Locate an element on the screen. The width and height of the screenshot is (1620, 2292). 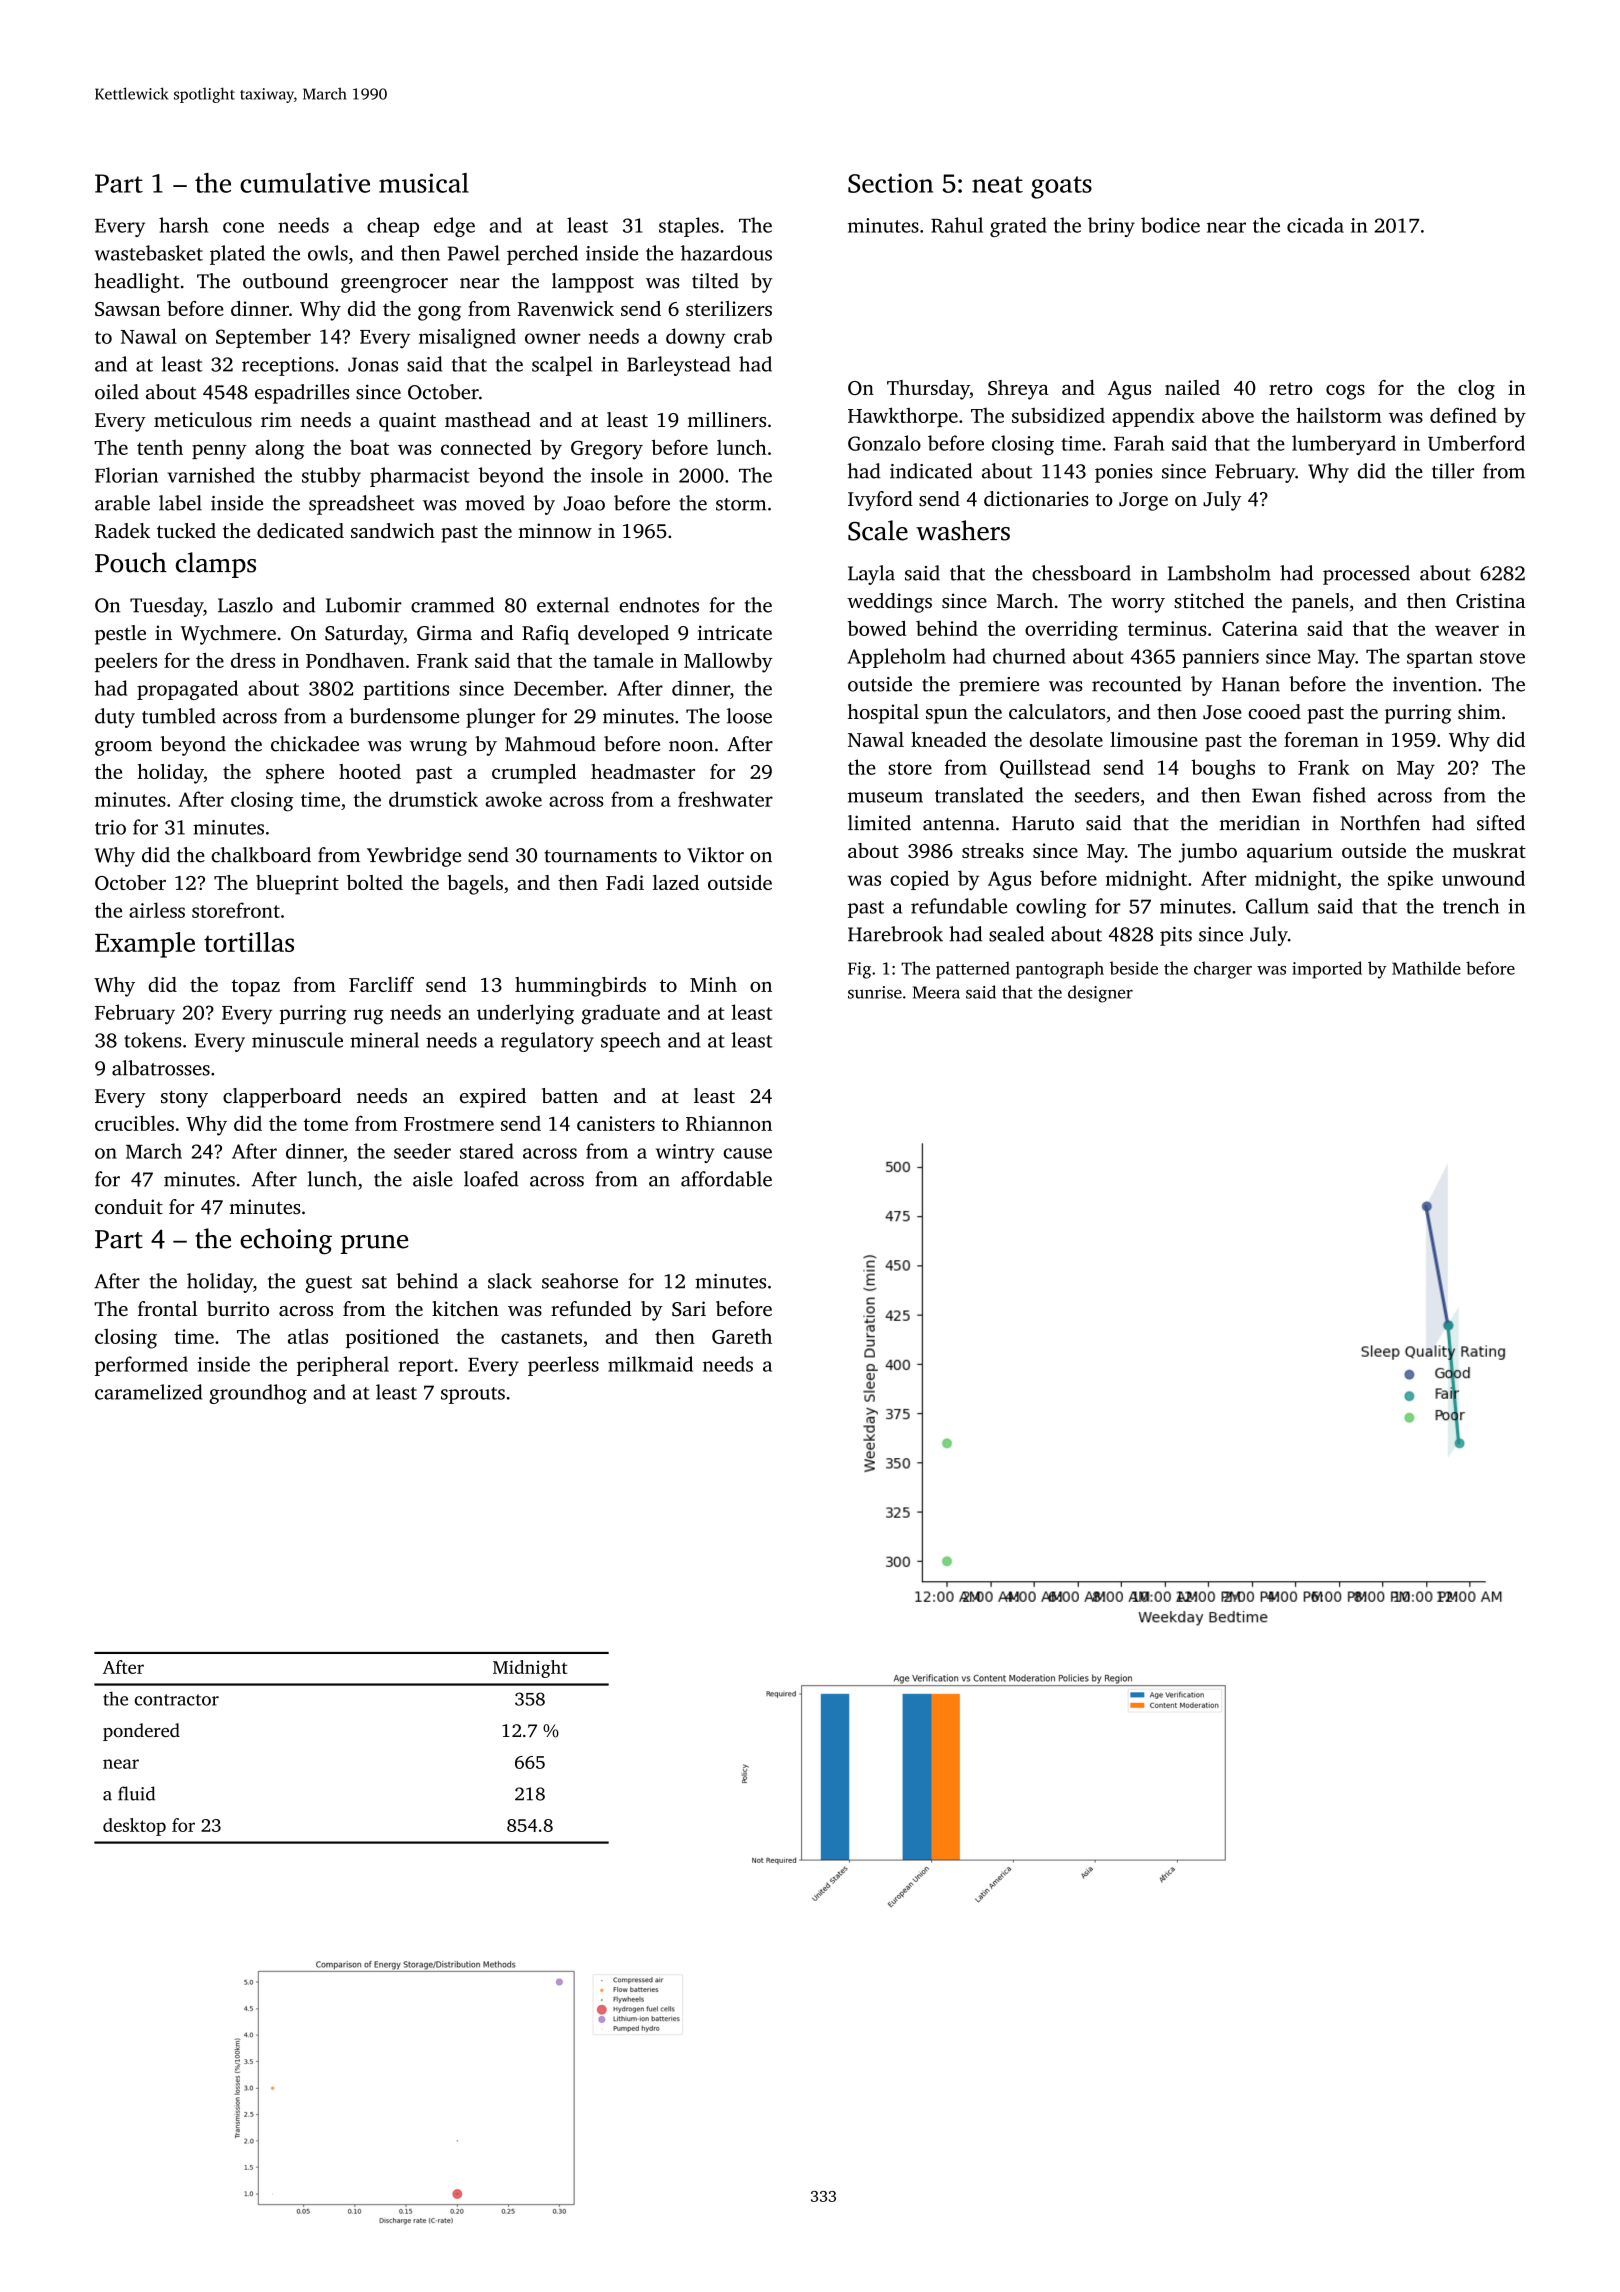
burrito is located at coordinates (238, 1308).
